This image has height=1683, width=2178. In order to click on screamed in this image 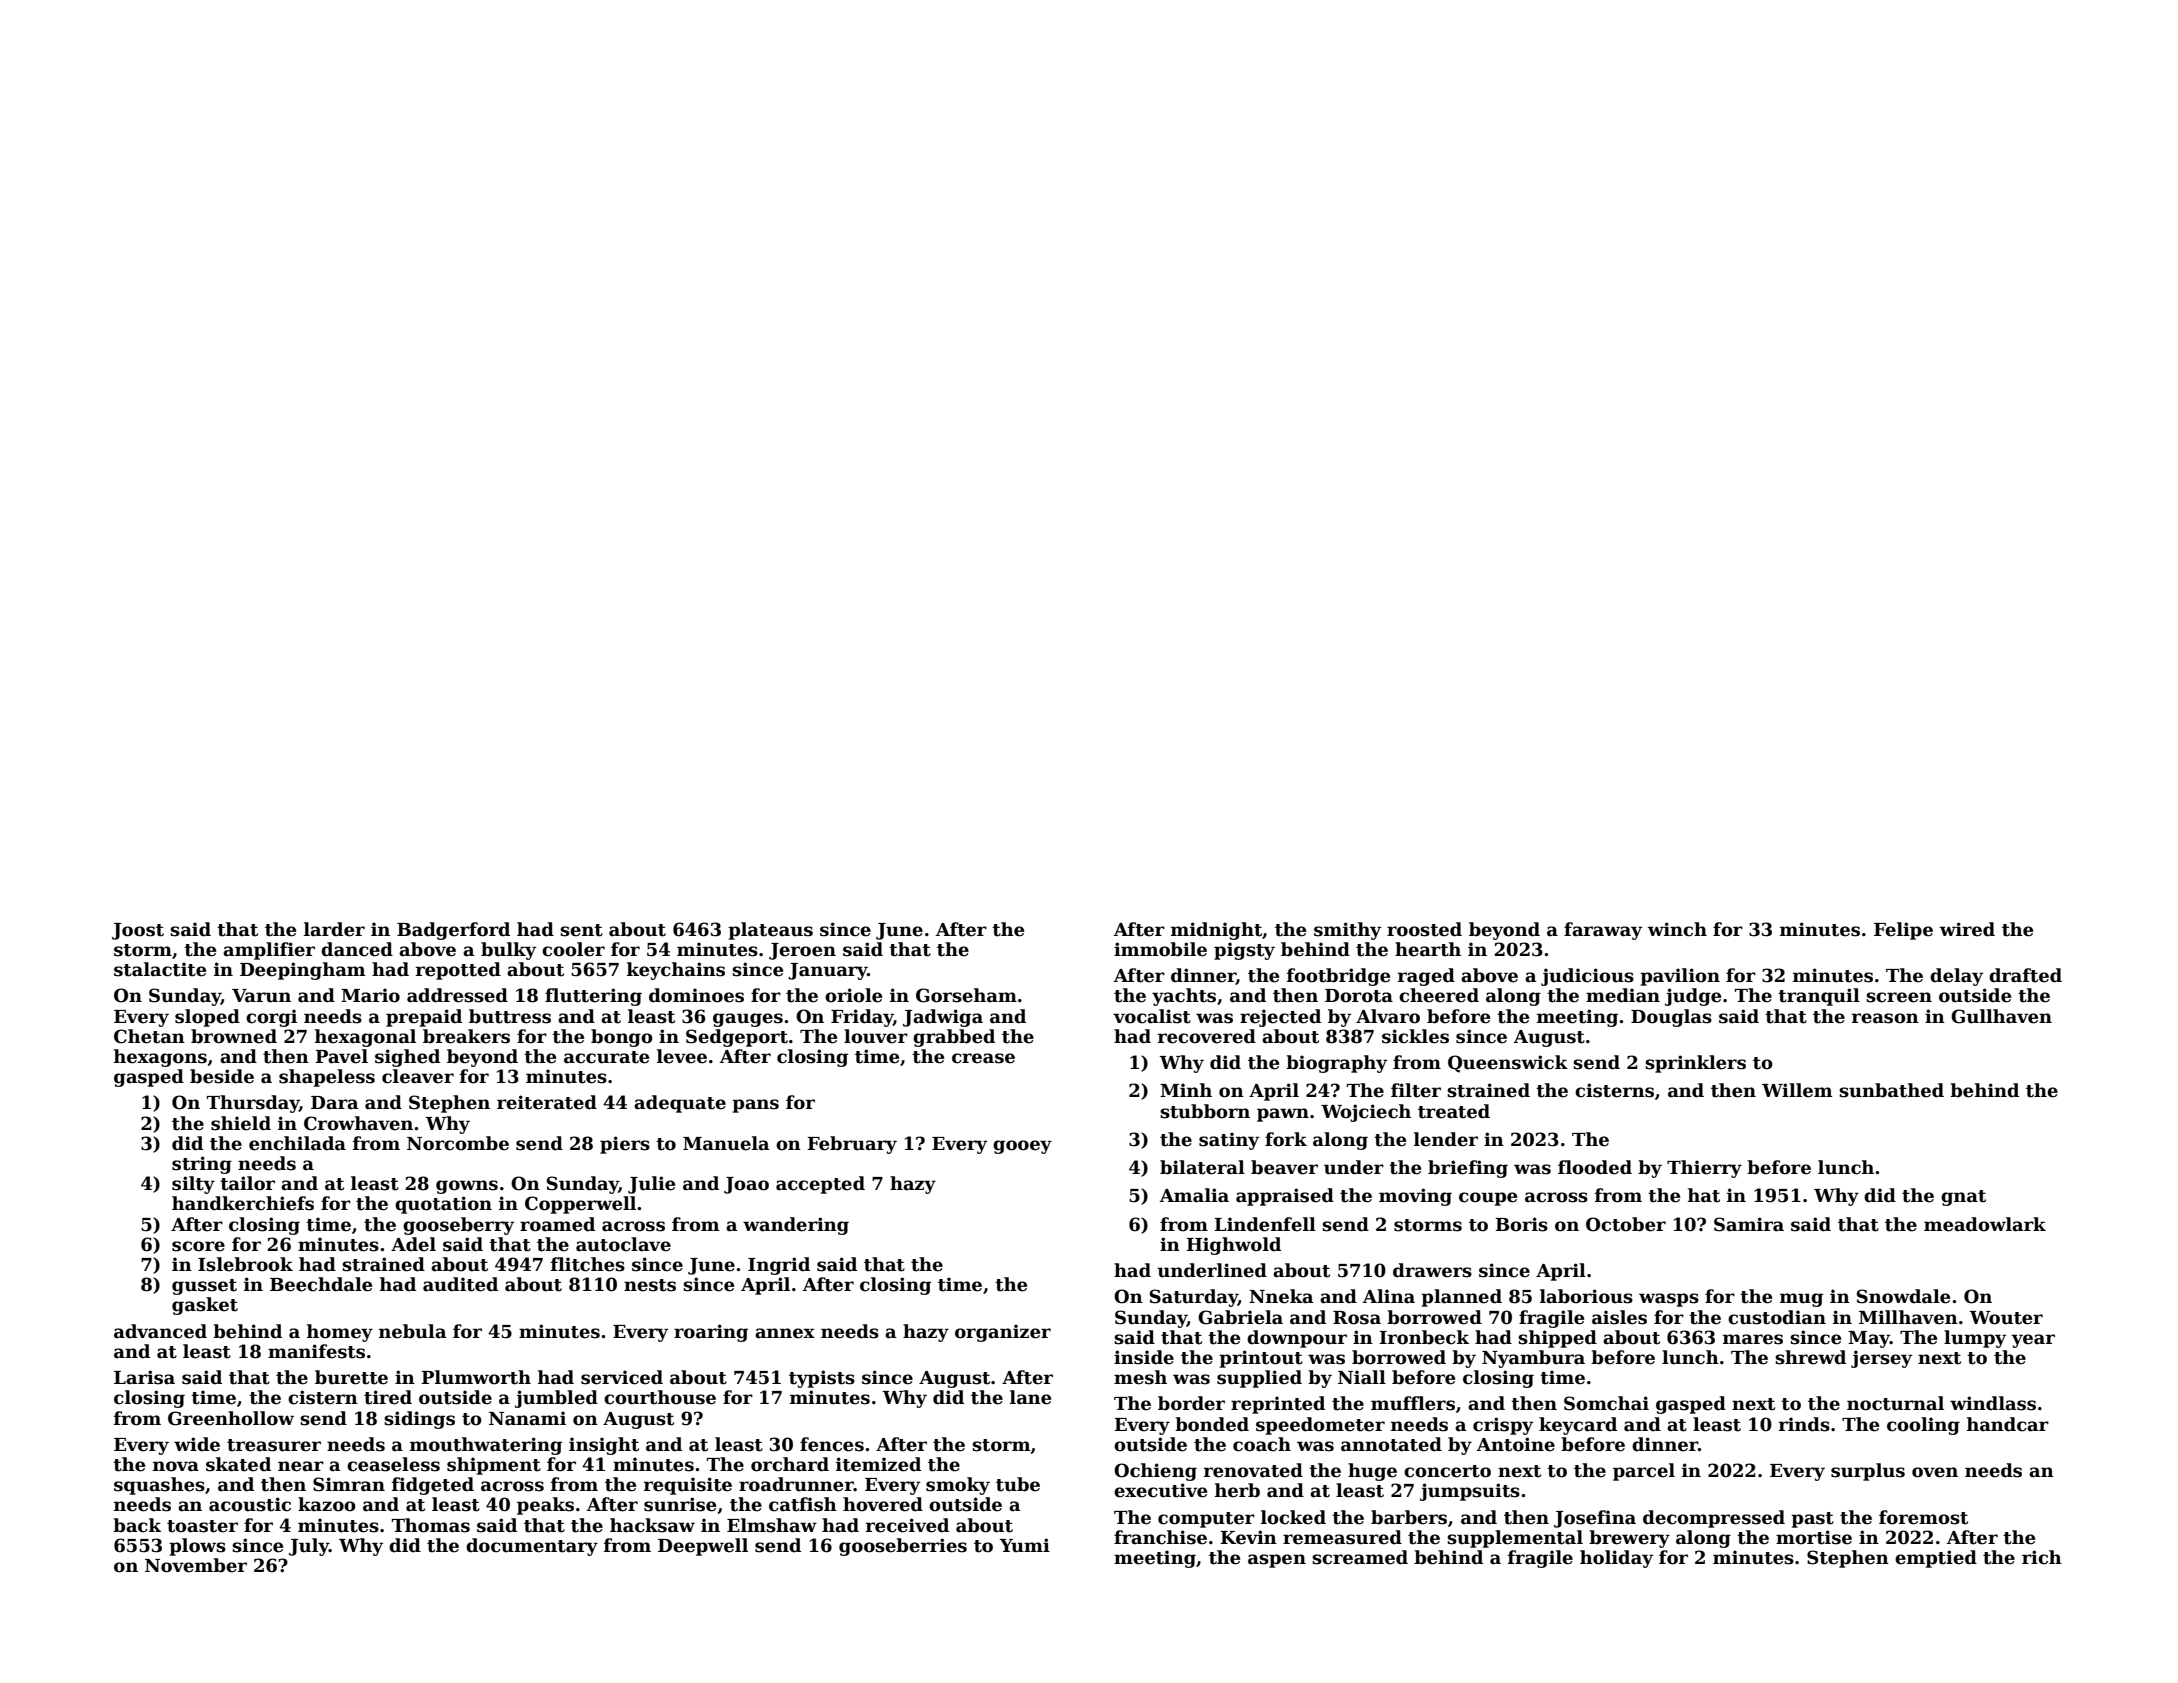, I will do `click(1360, 1557)`.
